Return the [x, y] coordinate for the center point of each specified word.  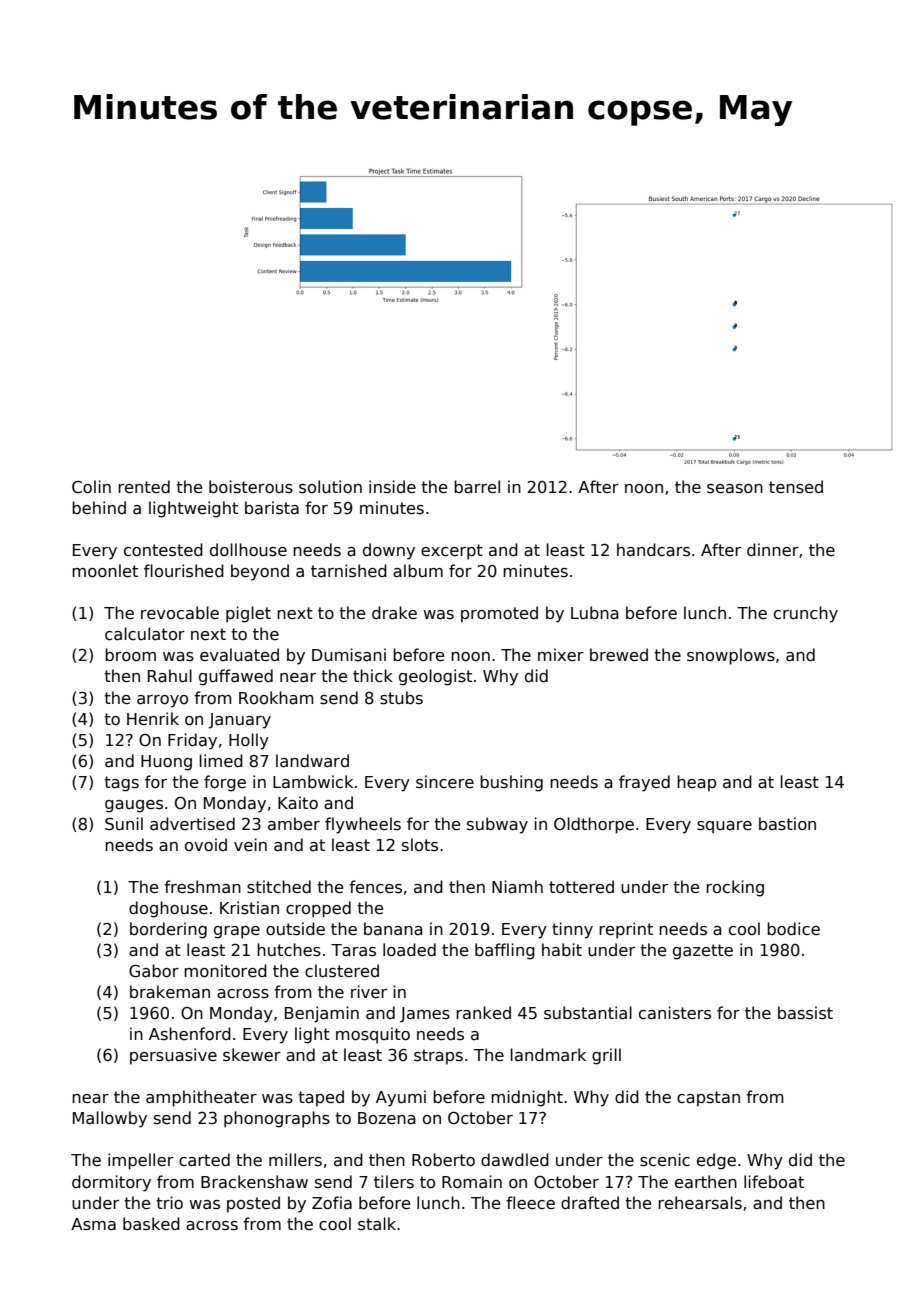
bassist [805, 1013]
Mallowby [110, 1119]
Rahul [170, 675]
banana [393, 928]
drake [394, 612]
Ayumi [401, 1098]
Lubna [595, 612]
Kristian [249, 908]
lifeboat [774, 1181]
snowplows [731, 656]
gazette [703, 952]
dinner [773, 549]
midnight [527, 1098]
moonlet [105, 570]
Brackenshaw [254, 1182]
